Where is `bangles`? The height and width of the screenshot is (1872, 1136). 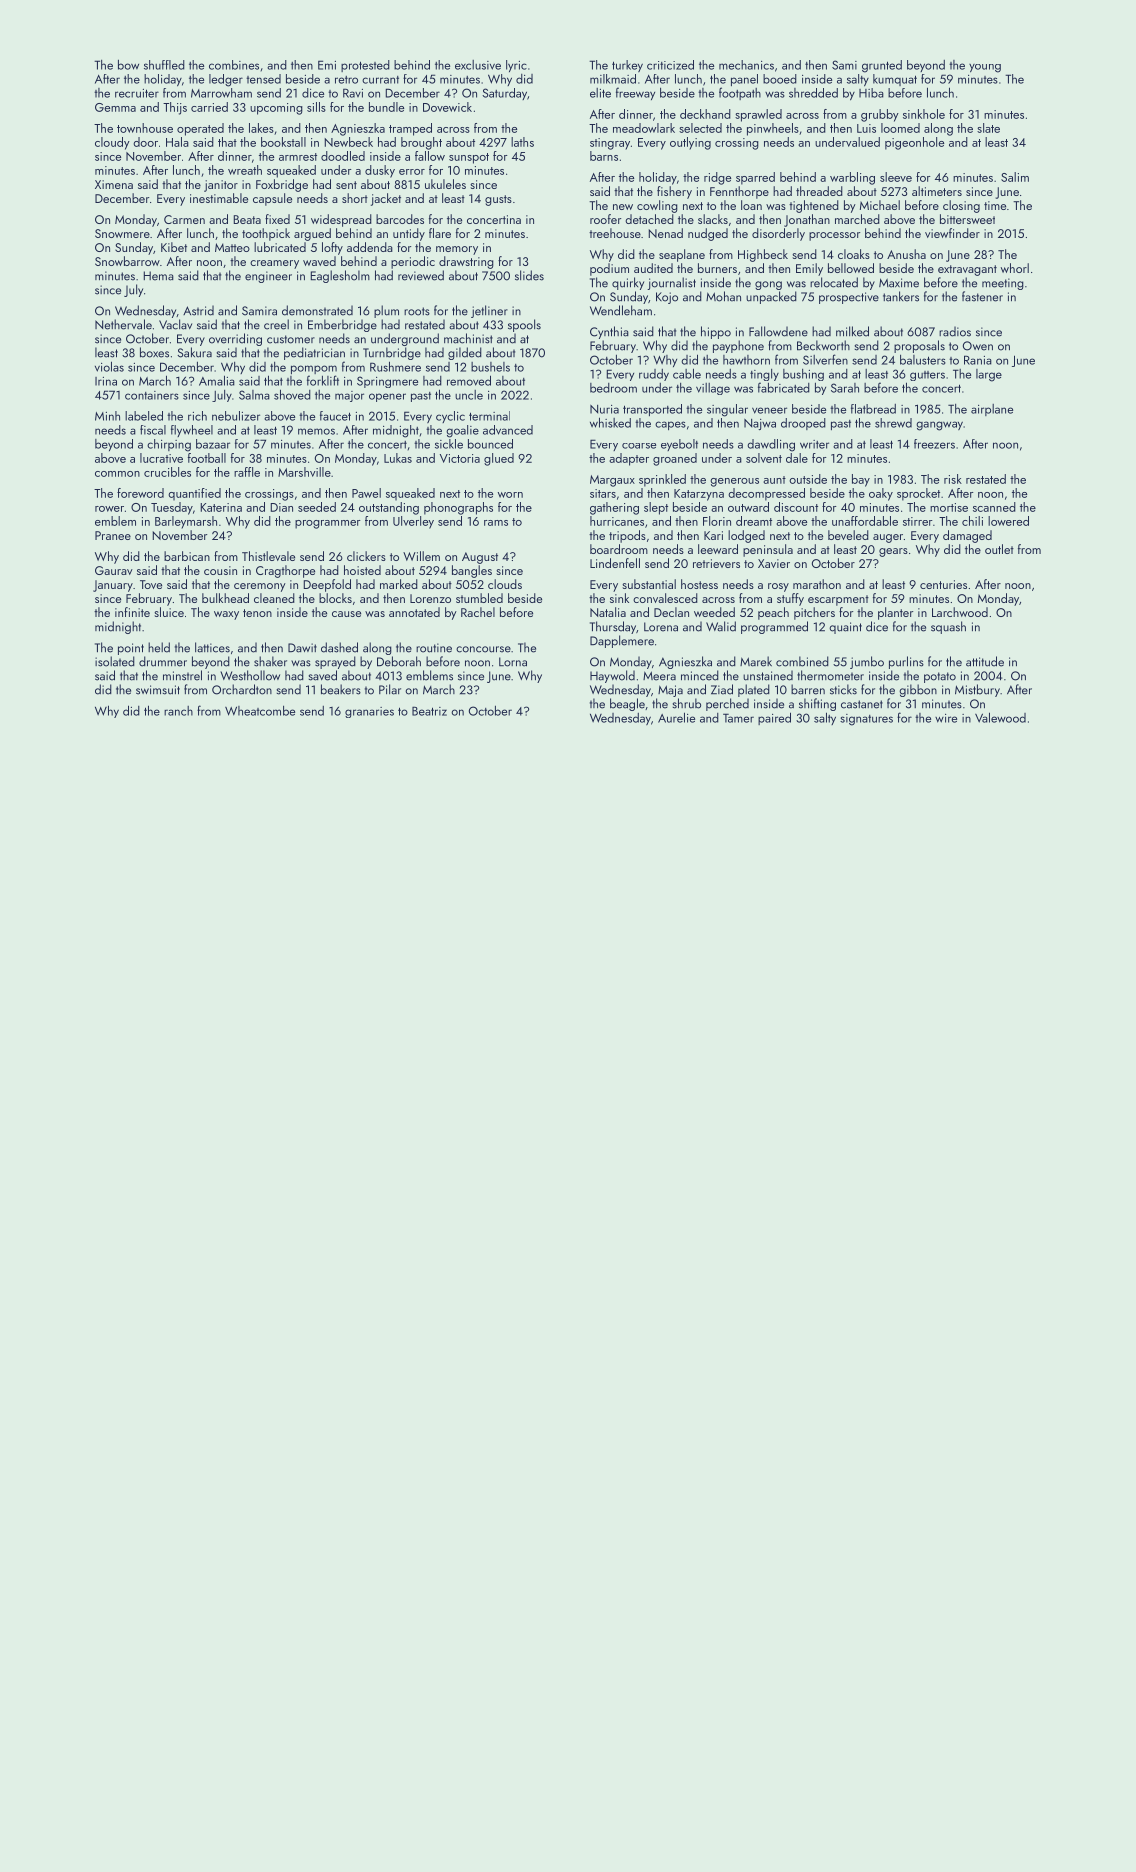 bangles is located at coordinates (472, 571).
